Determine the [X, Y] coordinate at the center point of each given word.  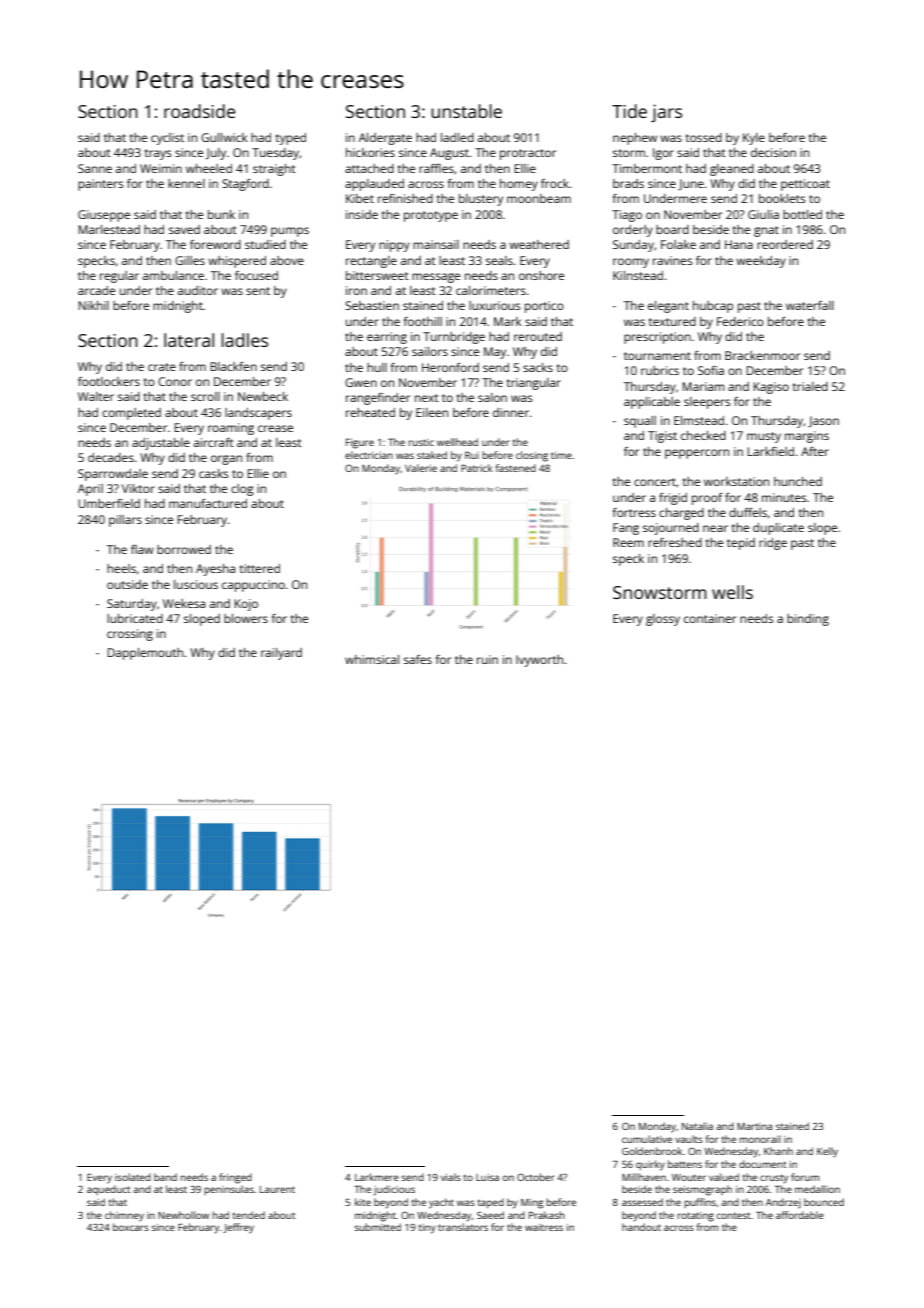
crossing [130, 635]
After [815, 451]
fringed [235, 1178]
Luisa [487, 1177]
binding [808, 620]
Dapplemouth [145, 654]
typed [291, 139]
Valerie [421, 468]
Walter [96, 396]
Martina [754, 1126]
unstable [466, 111]
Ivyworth [539, 661]
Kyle [754, 139]
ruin [487, 659]
